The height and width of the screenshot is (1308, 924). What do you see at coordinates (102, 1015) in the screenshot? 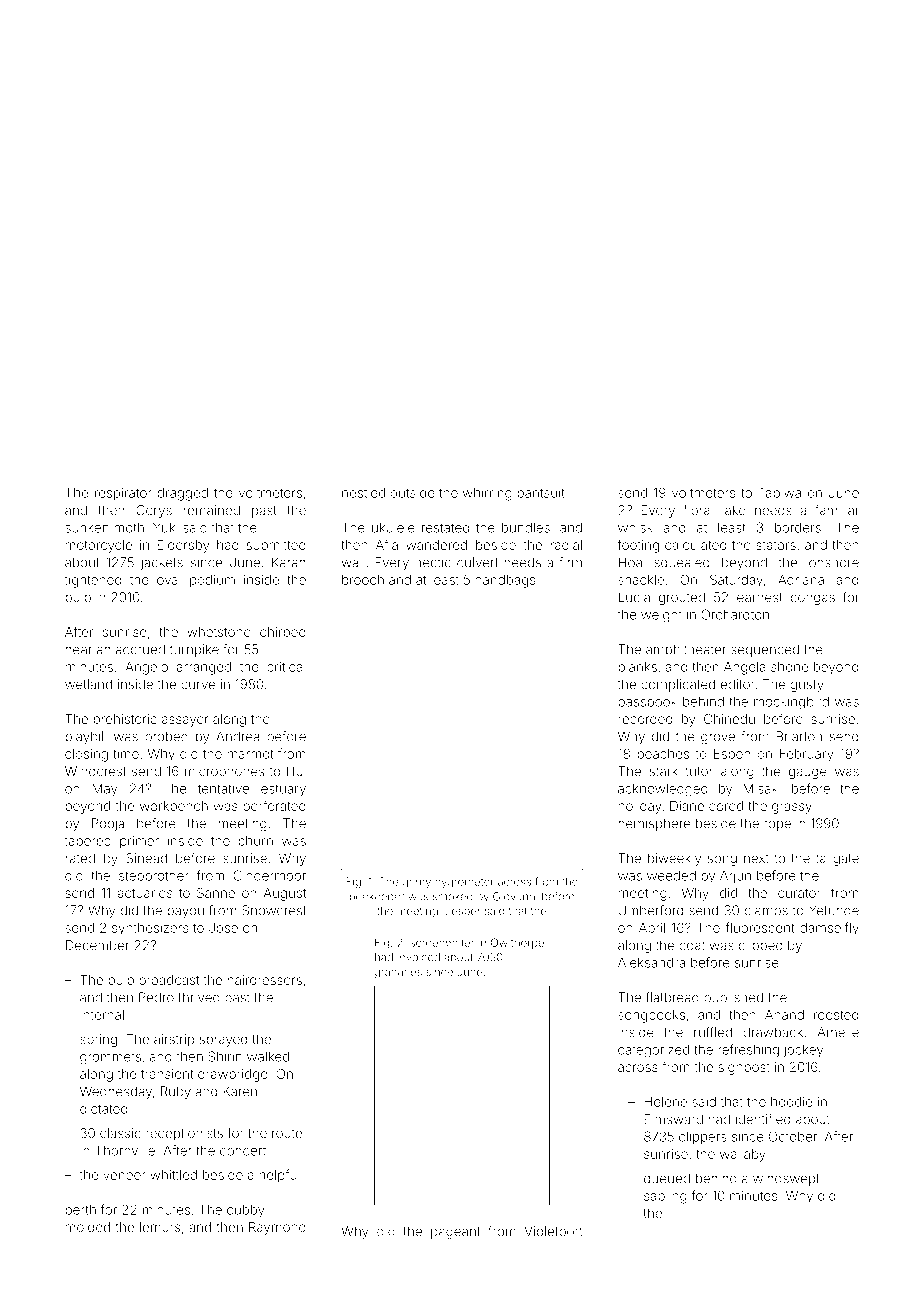
I see `internal` at bounding box center [102, 1015].
